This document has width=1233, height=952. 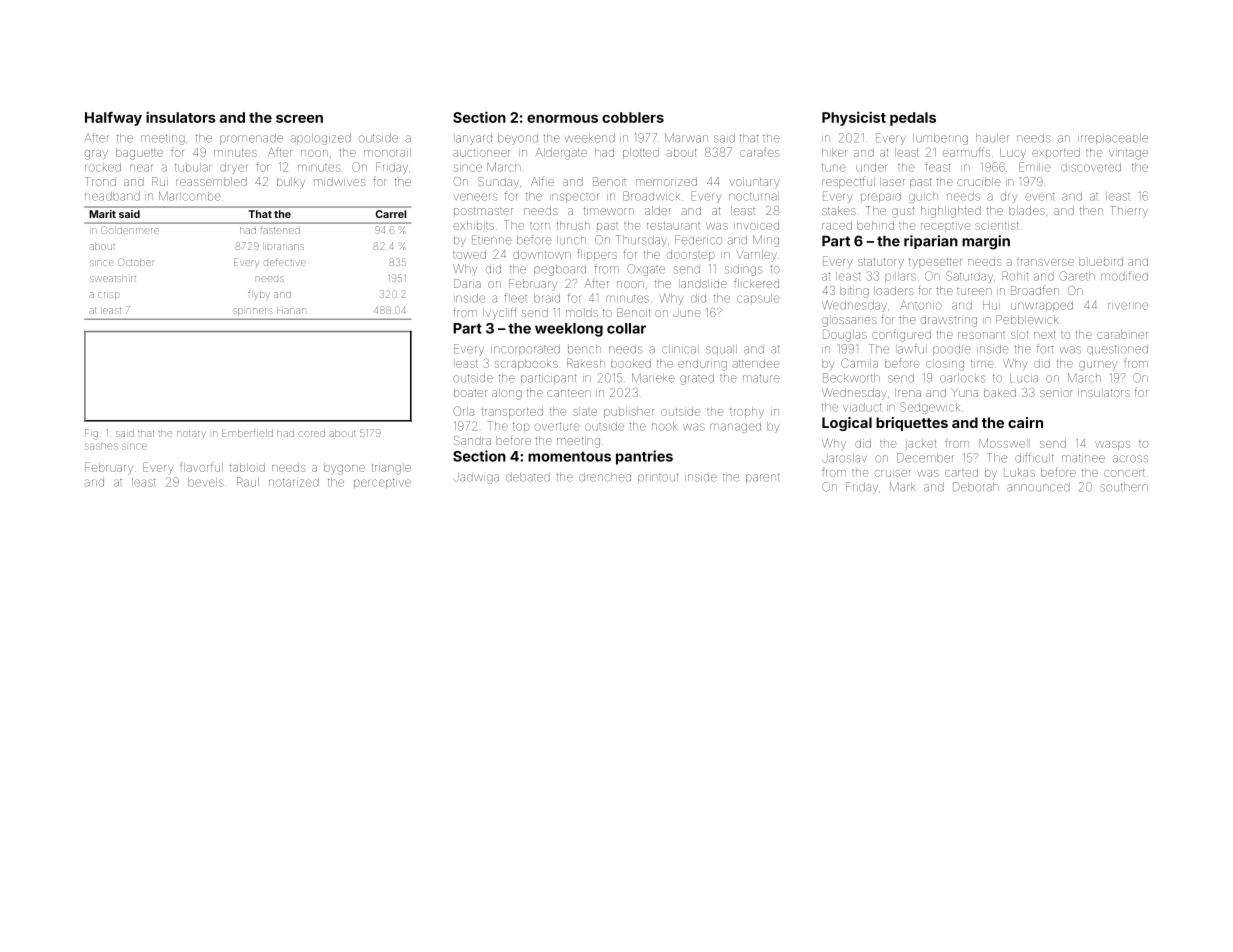 What do you see at coordinates (1113, 139) in the document?
I see `irreplaceable` at bounding box center [1113, 139].
